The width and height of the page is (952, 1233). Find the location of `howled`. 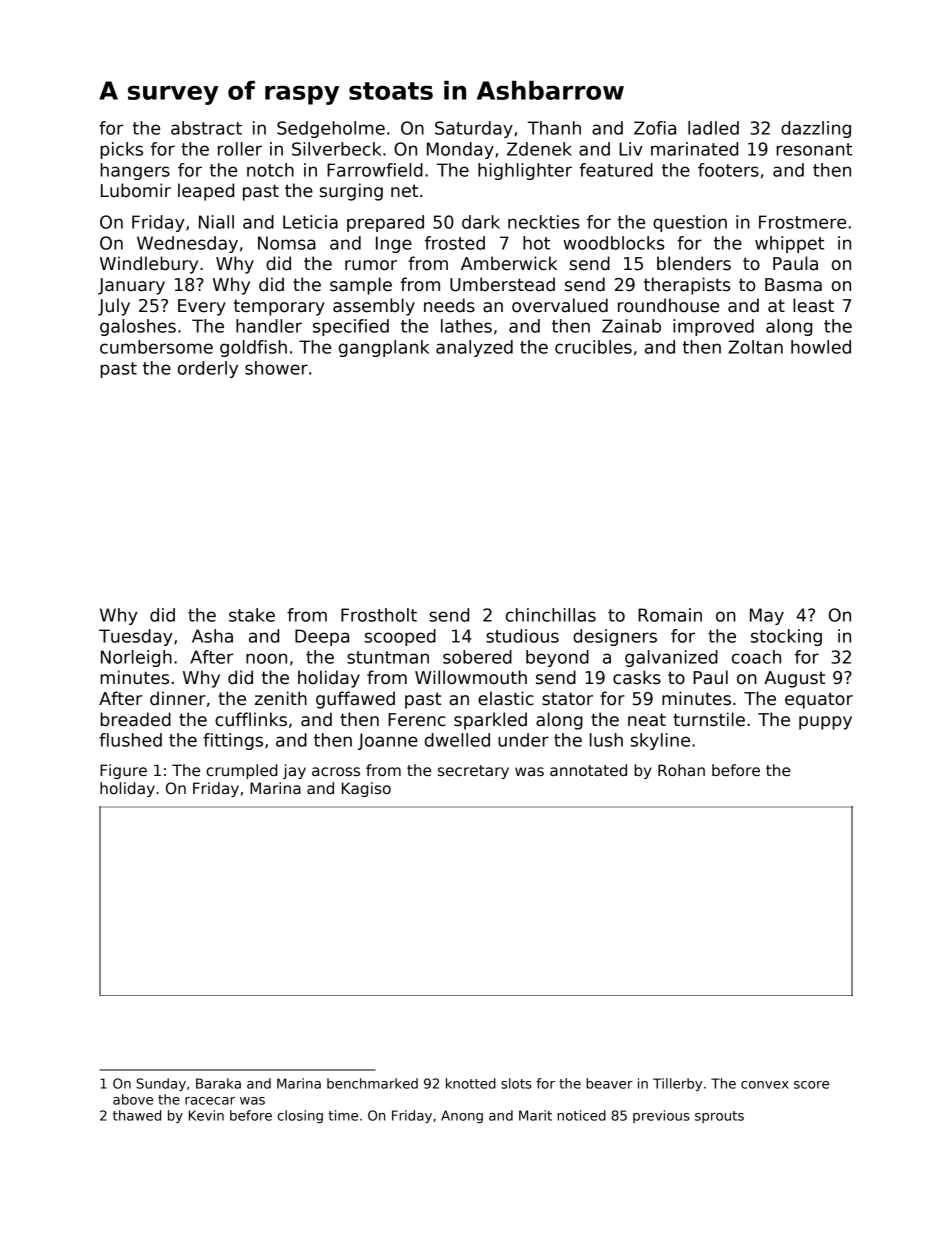

howled is located at coordinates (821, 347).
